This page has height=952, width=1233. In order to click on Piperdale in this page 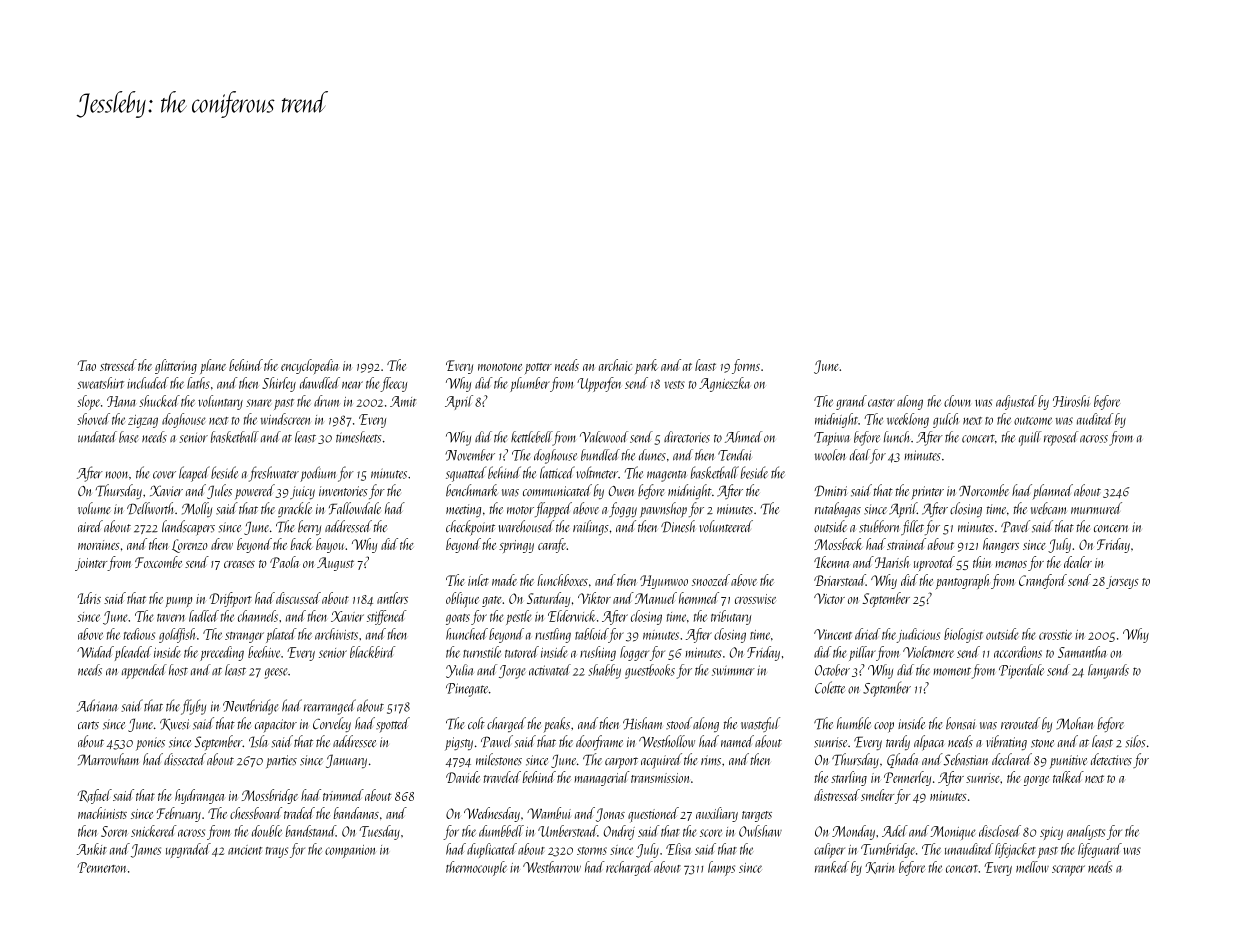, I will do `click(1021, 671)`.
